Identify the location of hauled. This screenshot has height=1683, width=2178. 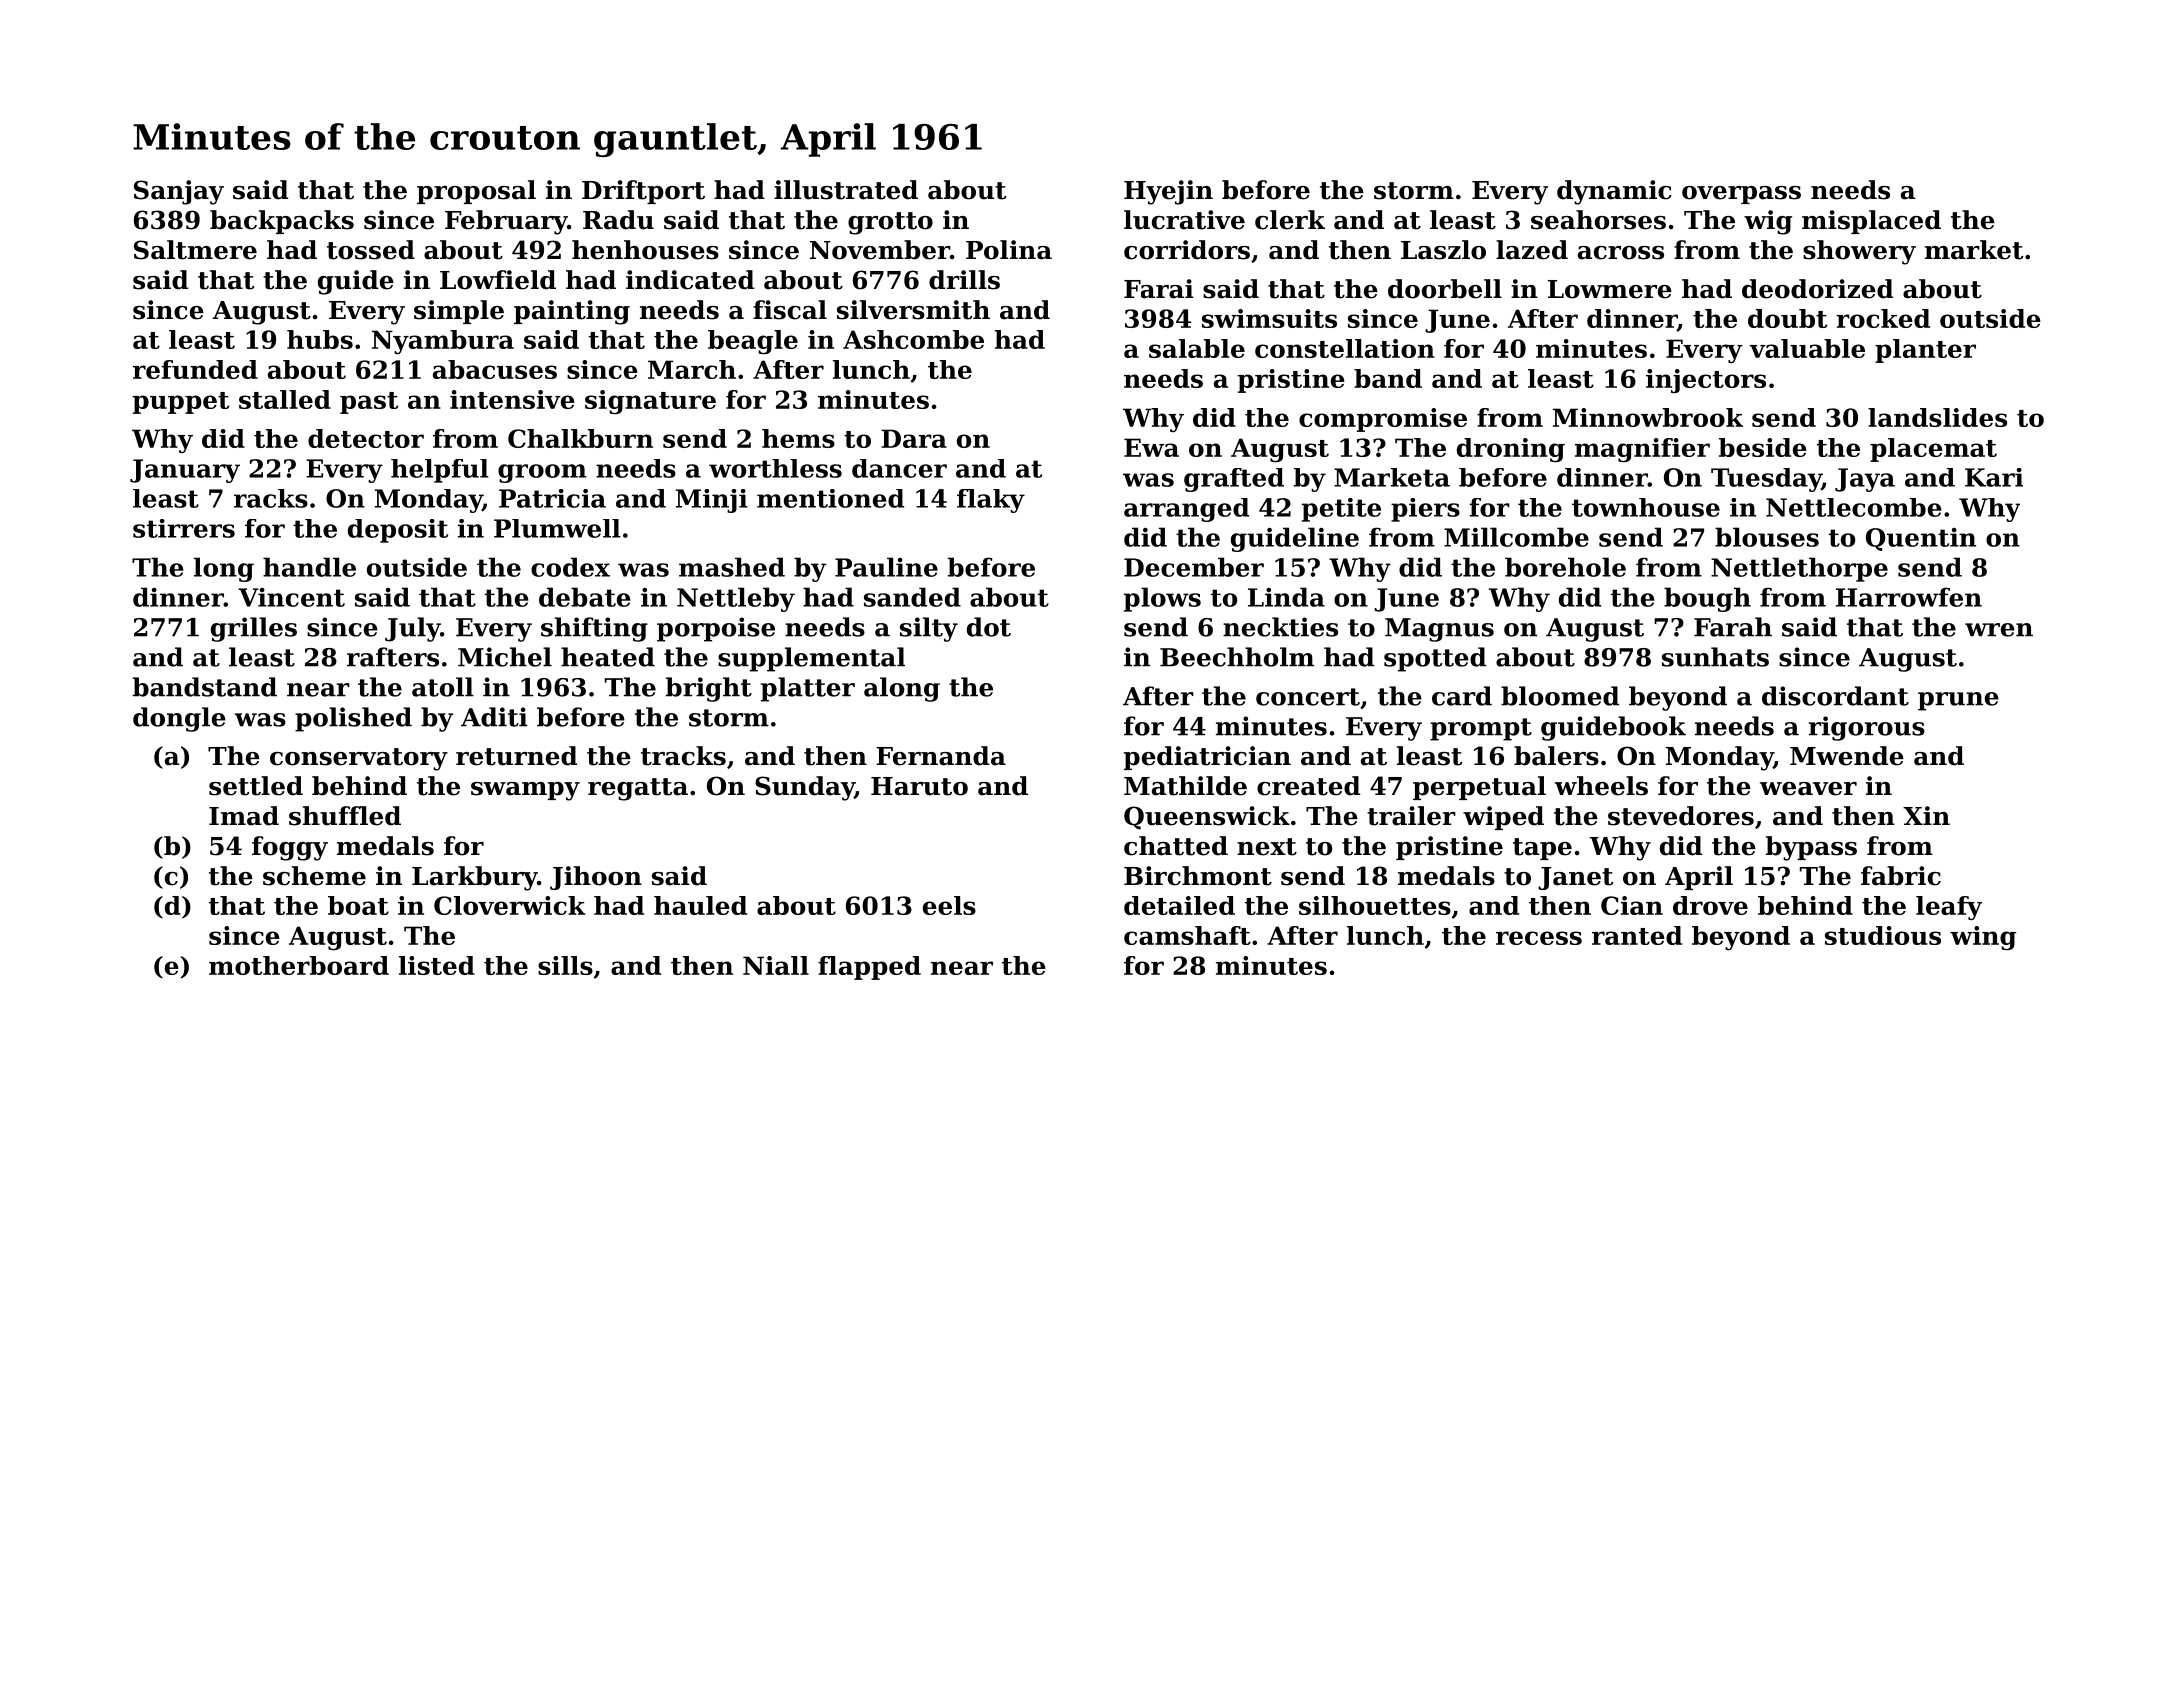
(700, 905).
